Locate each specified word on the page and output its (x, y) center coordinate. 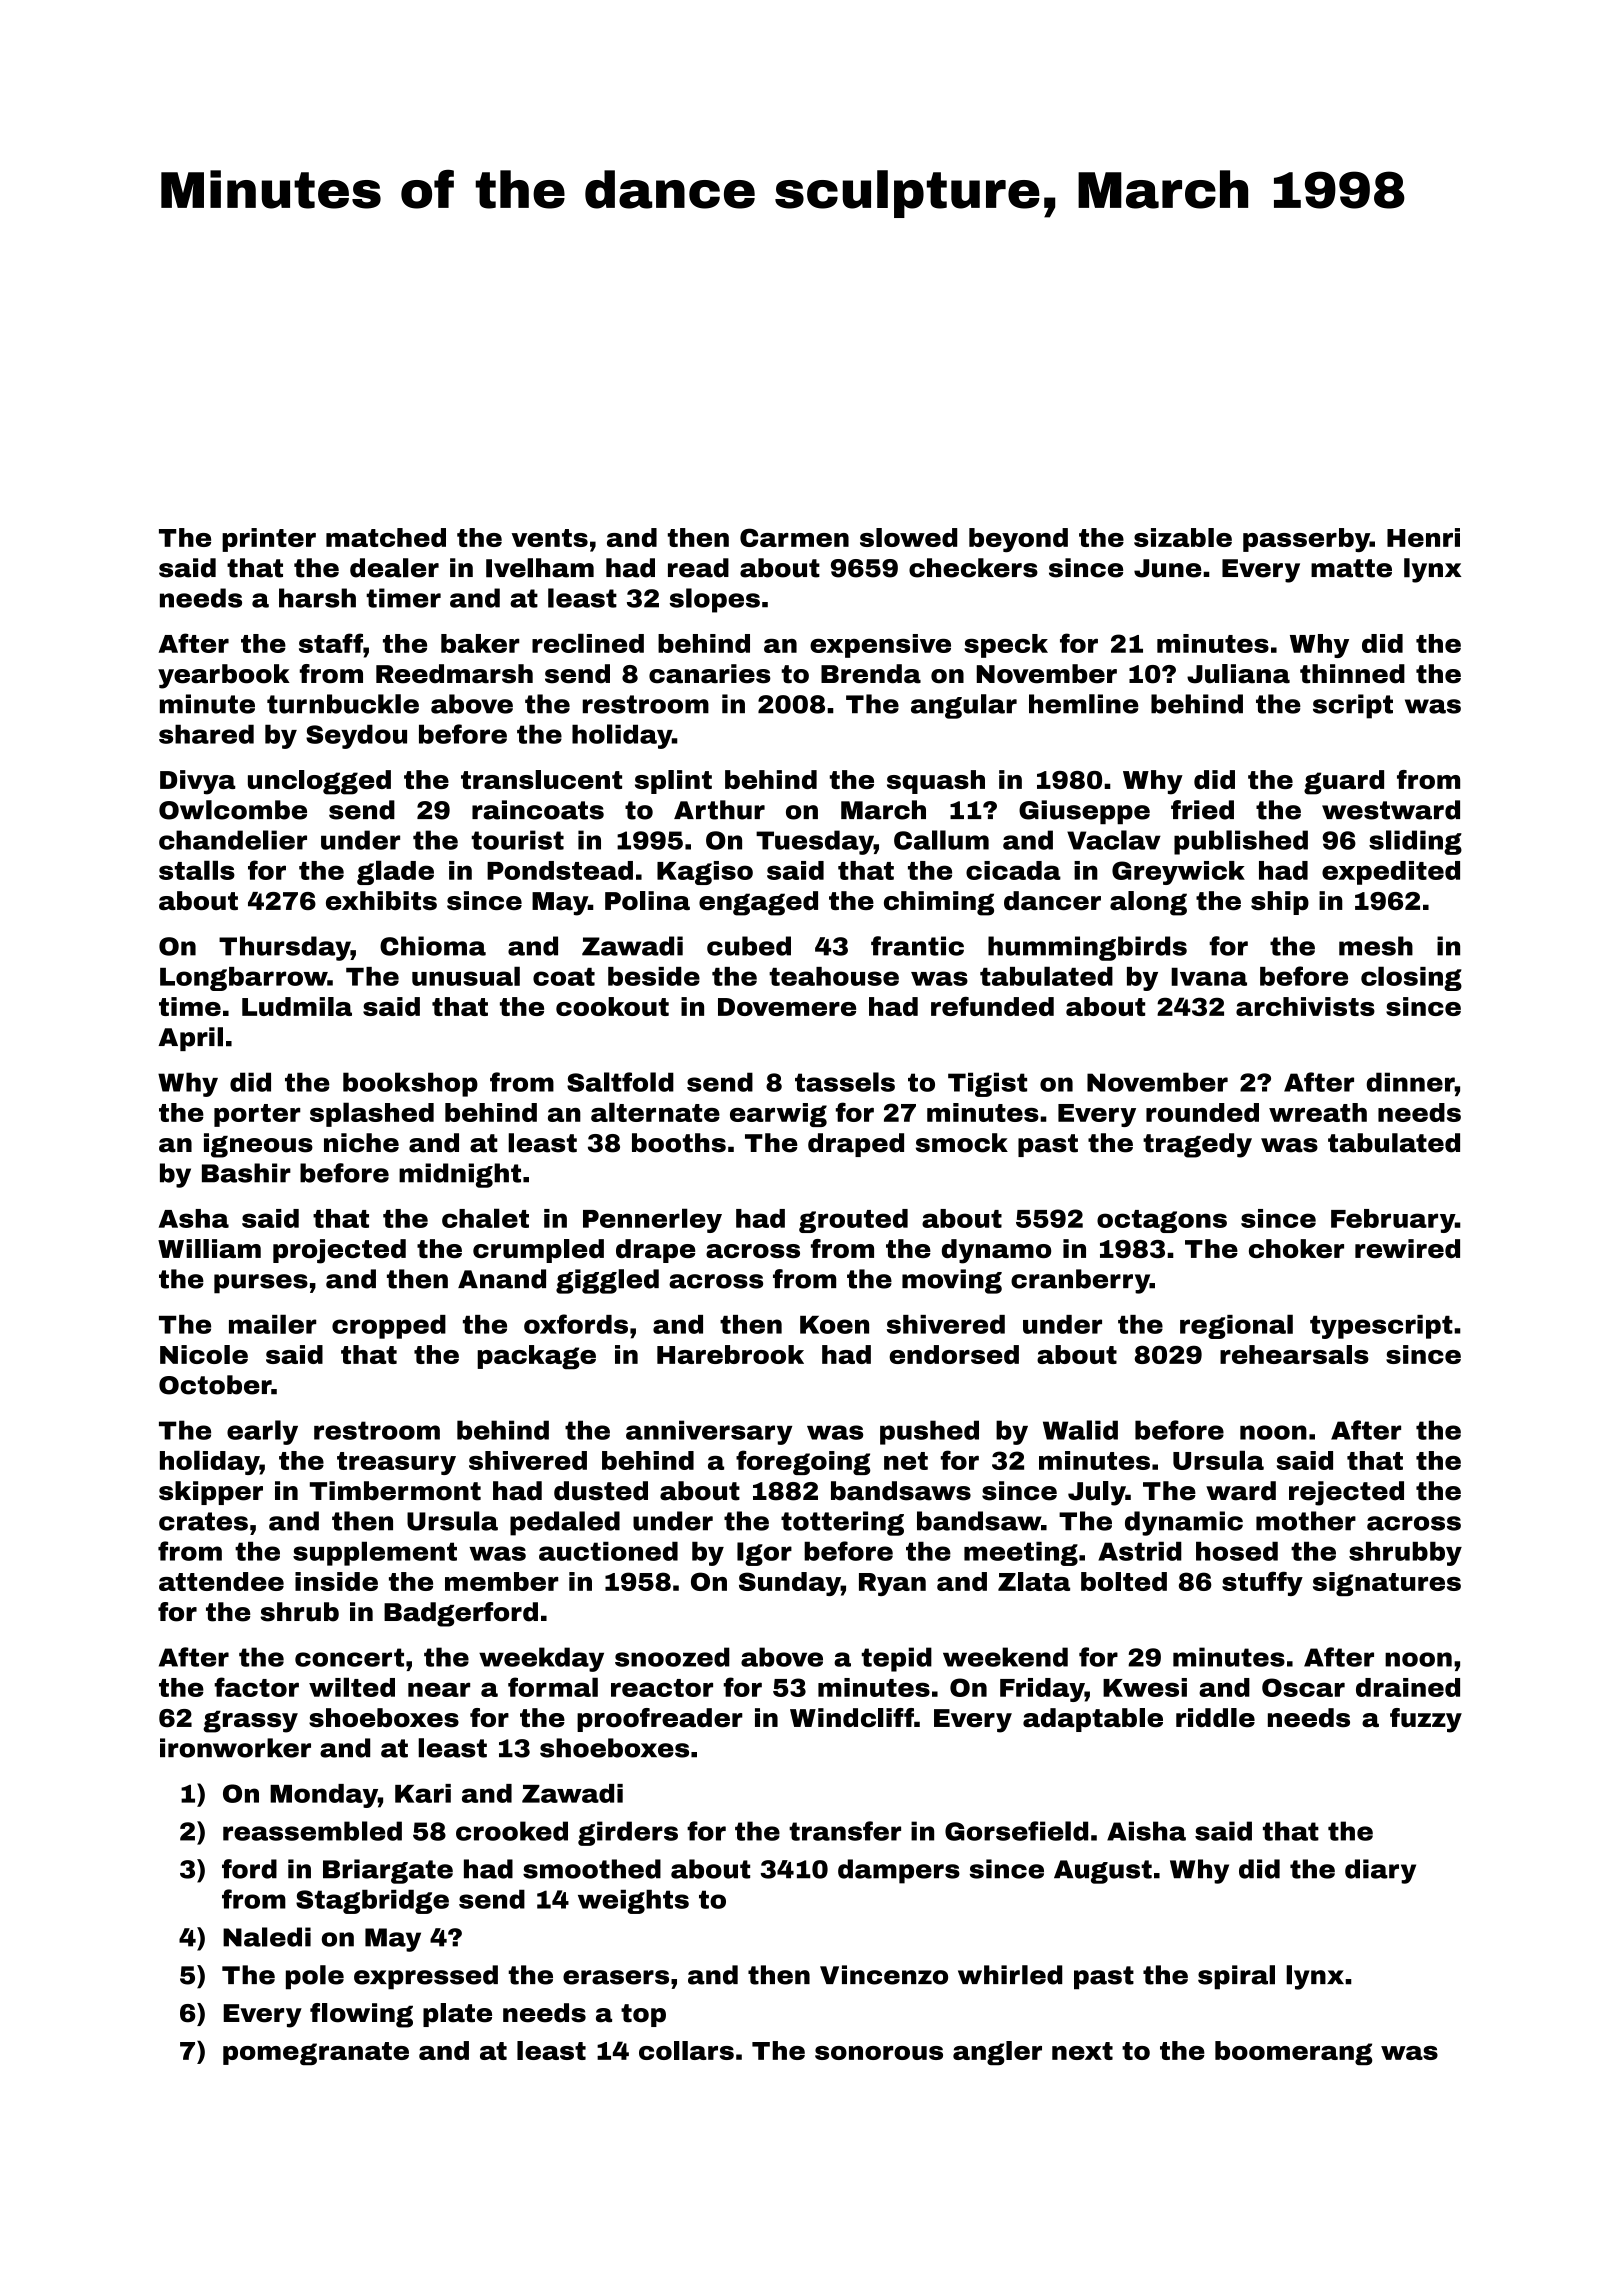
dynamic (1184, 1523)
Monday (324, 1796)
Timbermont (395, 1491)
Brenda (871, 674)
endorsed (954, 1354)
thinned (1352, 674)
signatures (1387, 1584)
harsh (317, 598)
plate (457, 2015)
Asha (194, 1218)
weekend (1005, 1657)
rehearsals (1294, 1354)
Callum (941, 840)
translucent (541, 779)
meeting (1021, 1554)
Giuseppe (1084, 812)
